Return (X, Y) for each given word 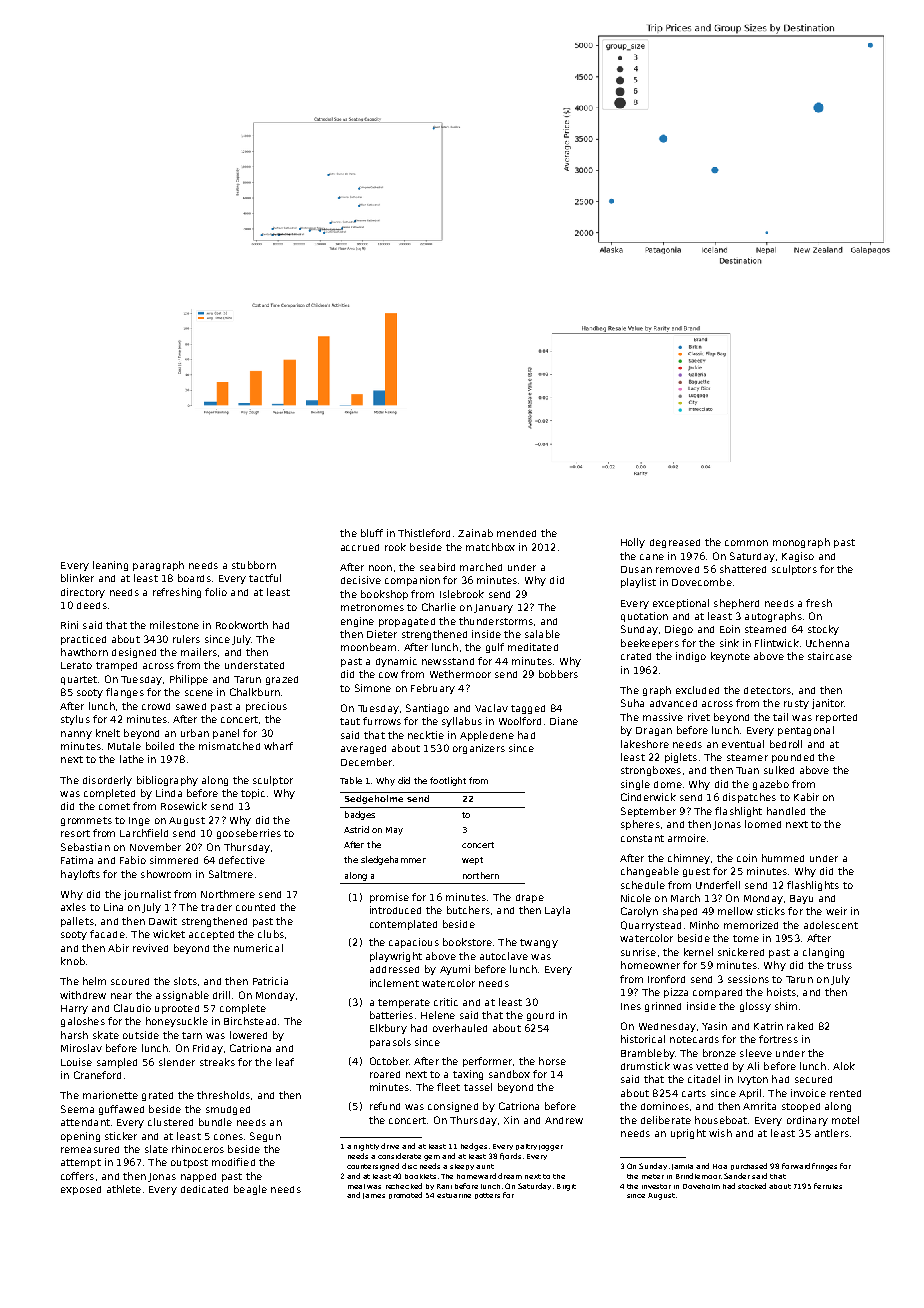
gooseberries (249, 834)
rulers (186, 639)
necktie (426, 735)
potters (487, 1196)
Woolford (520, 721)
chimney (689, 859)
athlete (124, 1189)
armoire (687, 838)
